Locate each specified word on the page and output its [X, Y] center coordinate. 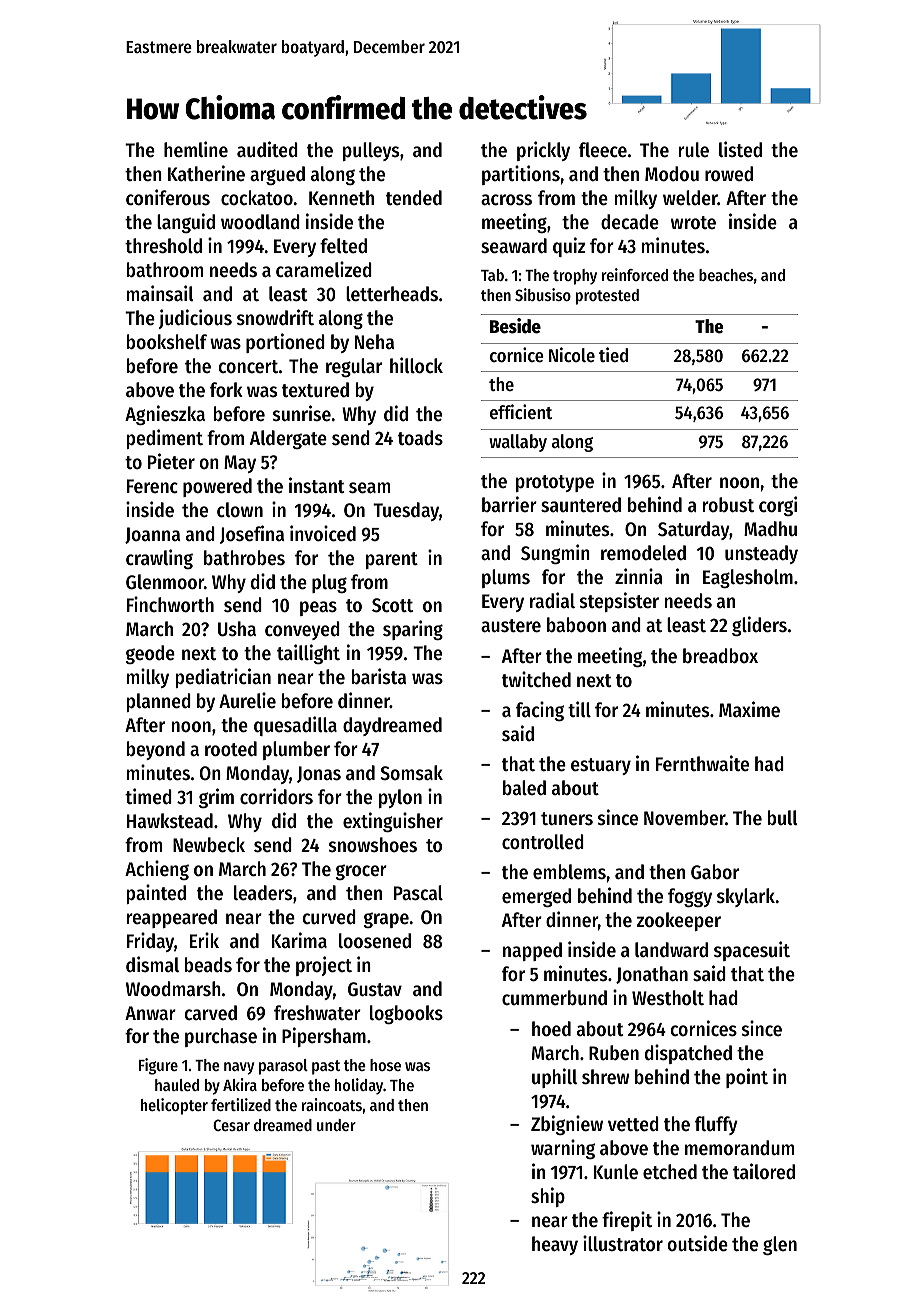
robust [728, 504]
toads [420, 438]
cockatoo [257, 198]
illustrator [623, 1243]
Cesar [231, 1125]
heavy [555, 1245]
